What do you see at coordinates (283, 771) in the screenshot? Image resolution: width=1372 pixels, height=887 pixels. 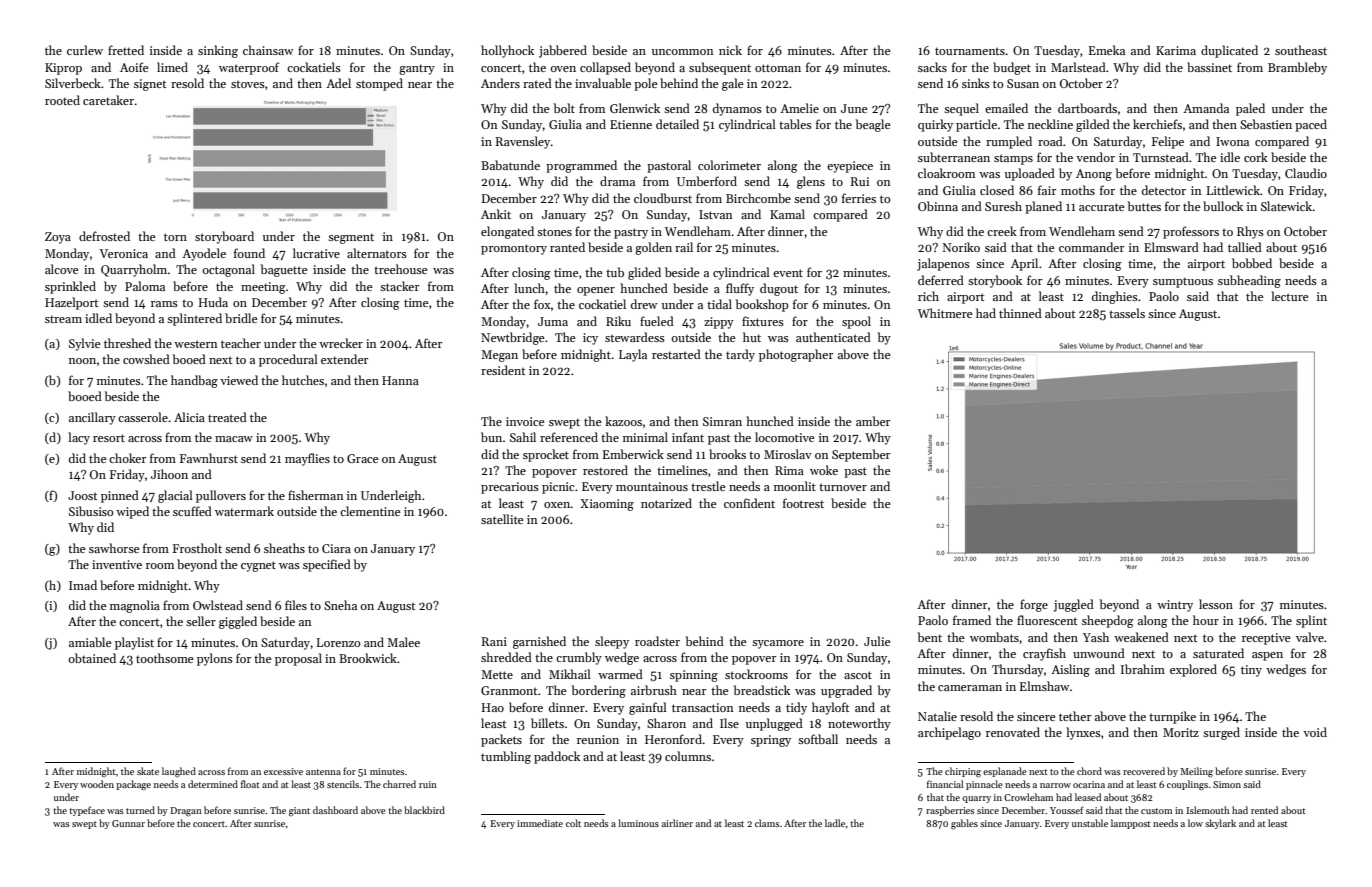 I see `excessive` at bounding box center [283, 771].
